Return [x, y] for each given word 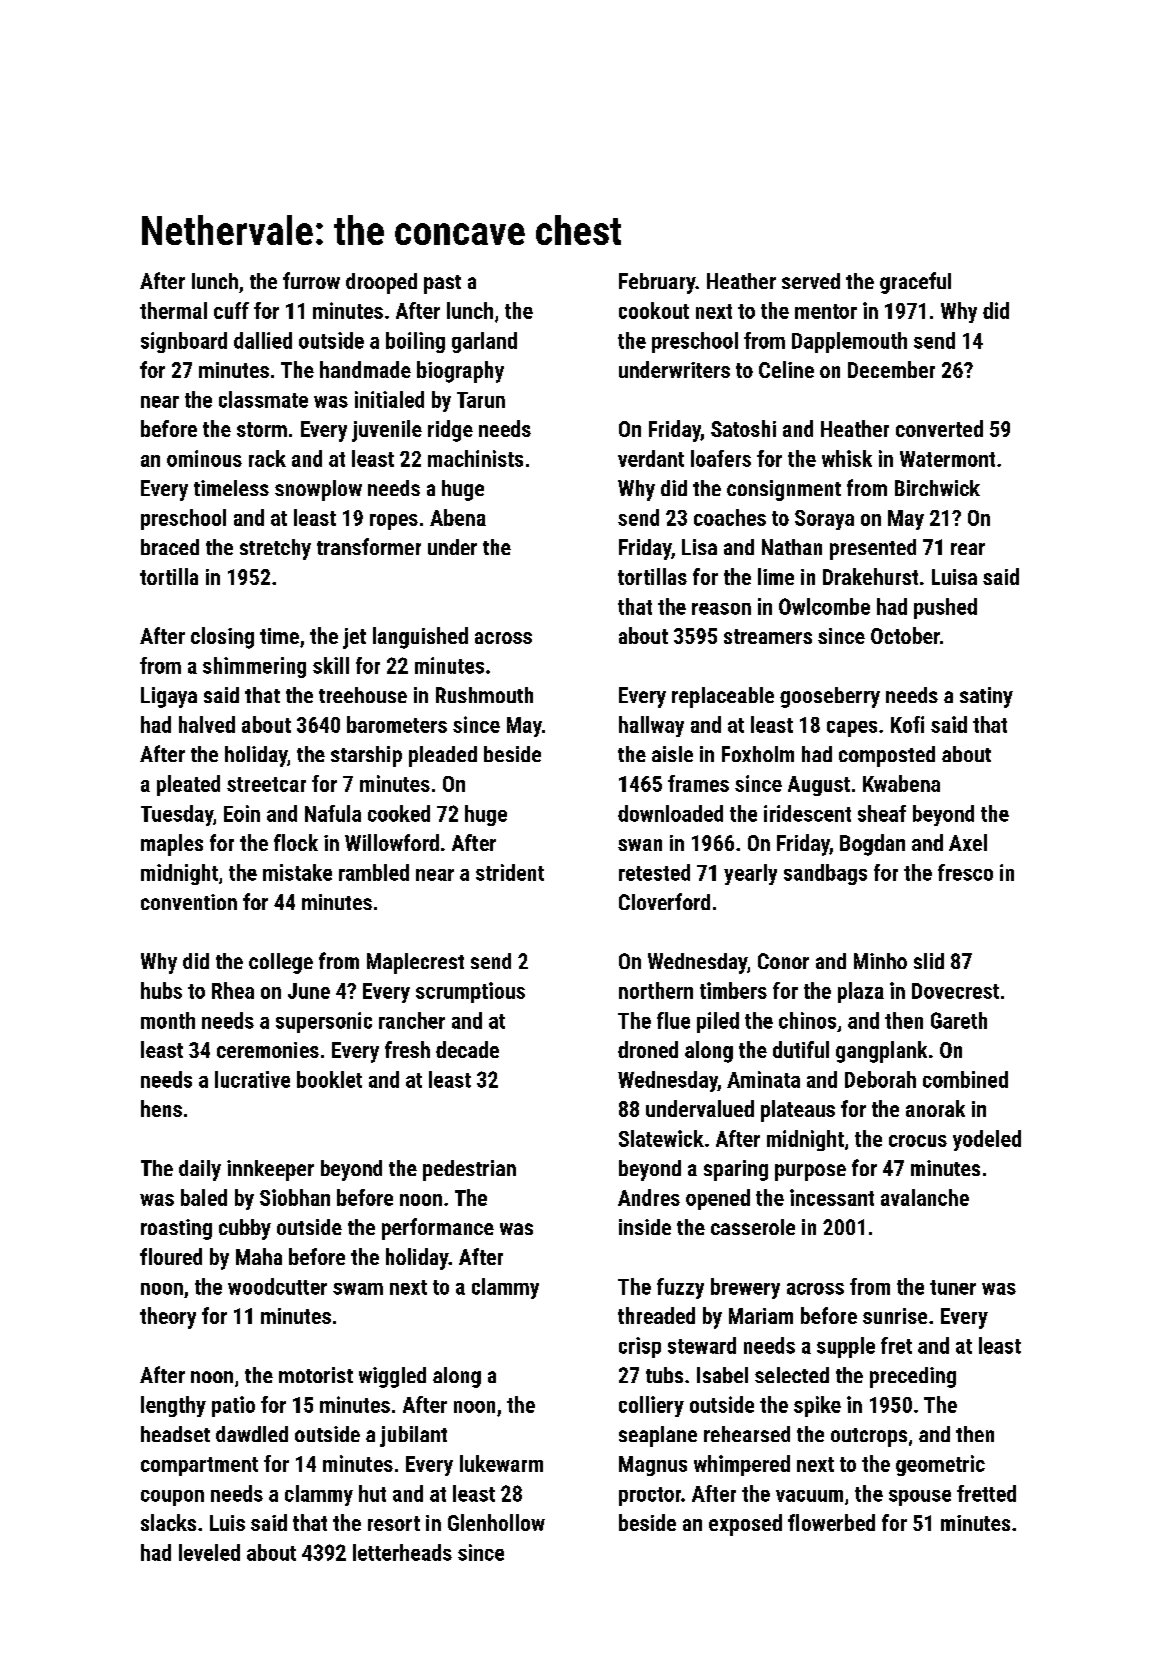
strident [510, 872]
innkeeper [270, 1170]
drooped [381, 283]
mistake [297, 872]
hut [372, 1493]
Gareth [959, 1020]
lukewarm [501, 1463]
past [442, 284]
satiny [986, 697]
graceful [915, 283]
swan [640, 845]
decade [467, 1049]
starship [366, 756]
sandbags [825, 874]
